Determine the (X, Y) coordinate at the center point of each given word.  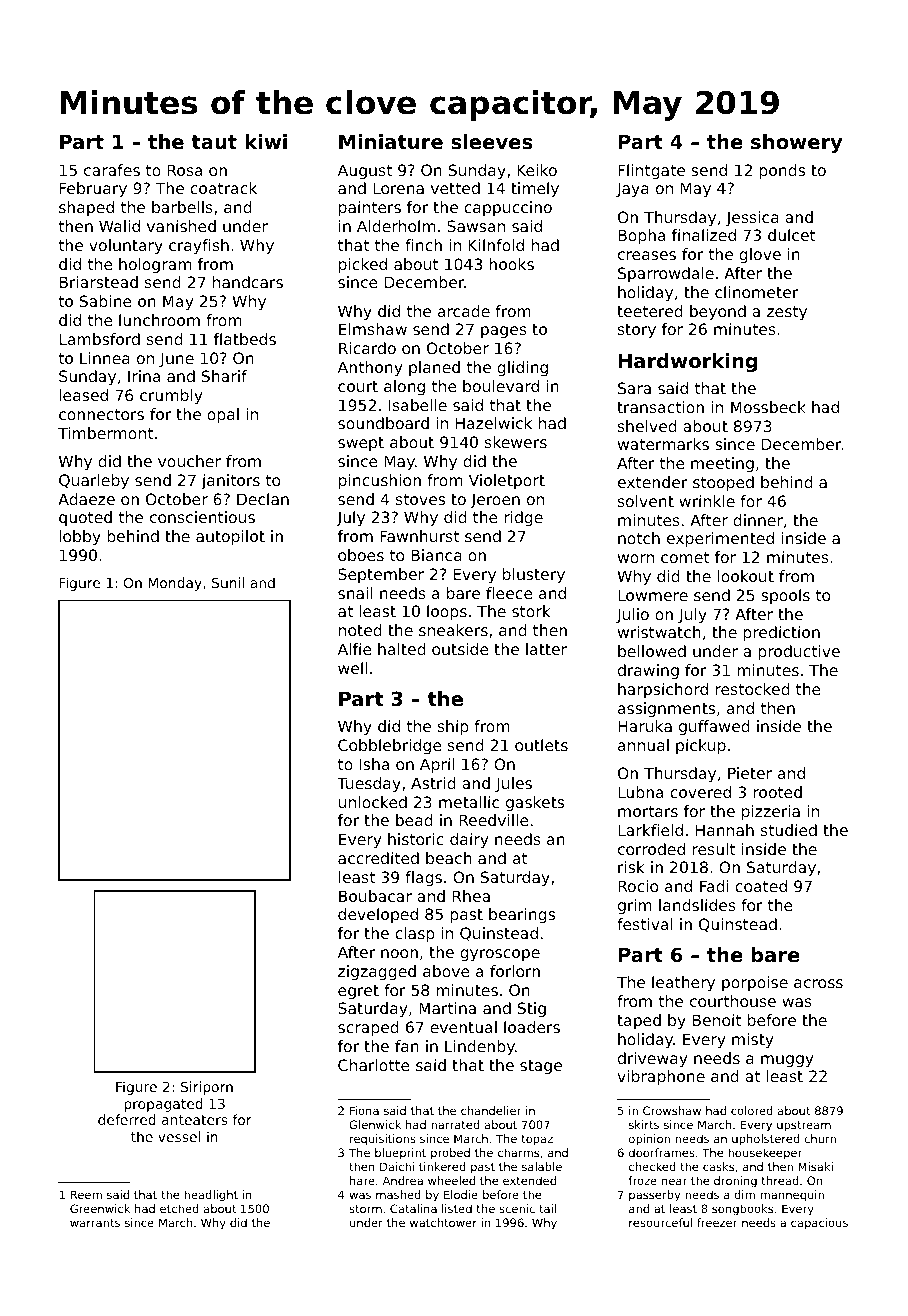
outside (460, 649)
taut (214, 142)
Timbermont (105, 433)
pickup (701, 747)
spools (785, 596)
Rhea (471, 896)
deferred (127, 1119)
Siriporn (207, 1088)
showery (796, 143)
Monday (175, 584)
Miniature (391, 142)
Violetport (507, 481)
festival (645, 924)
